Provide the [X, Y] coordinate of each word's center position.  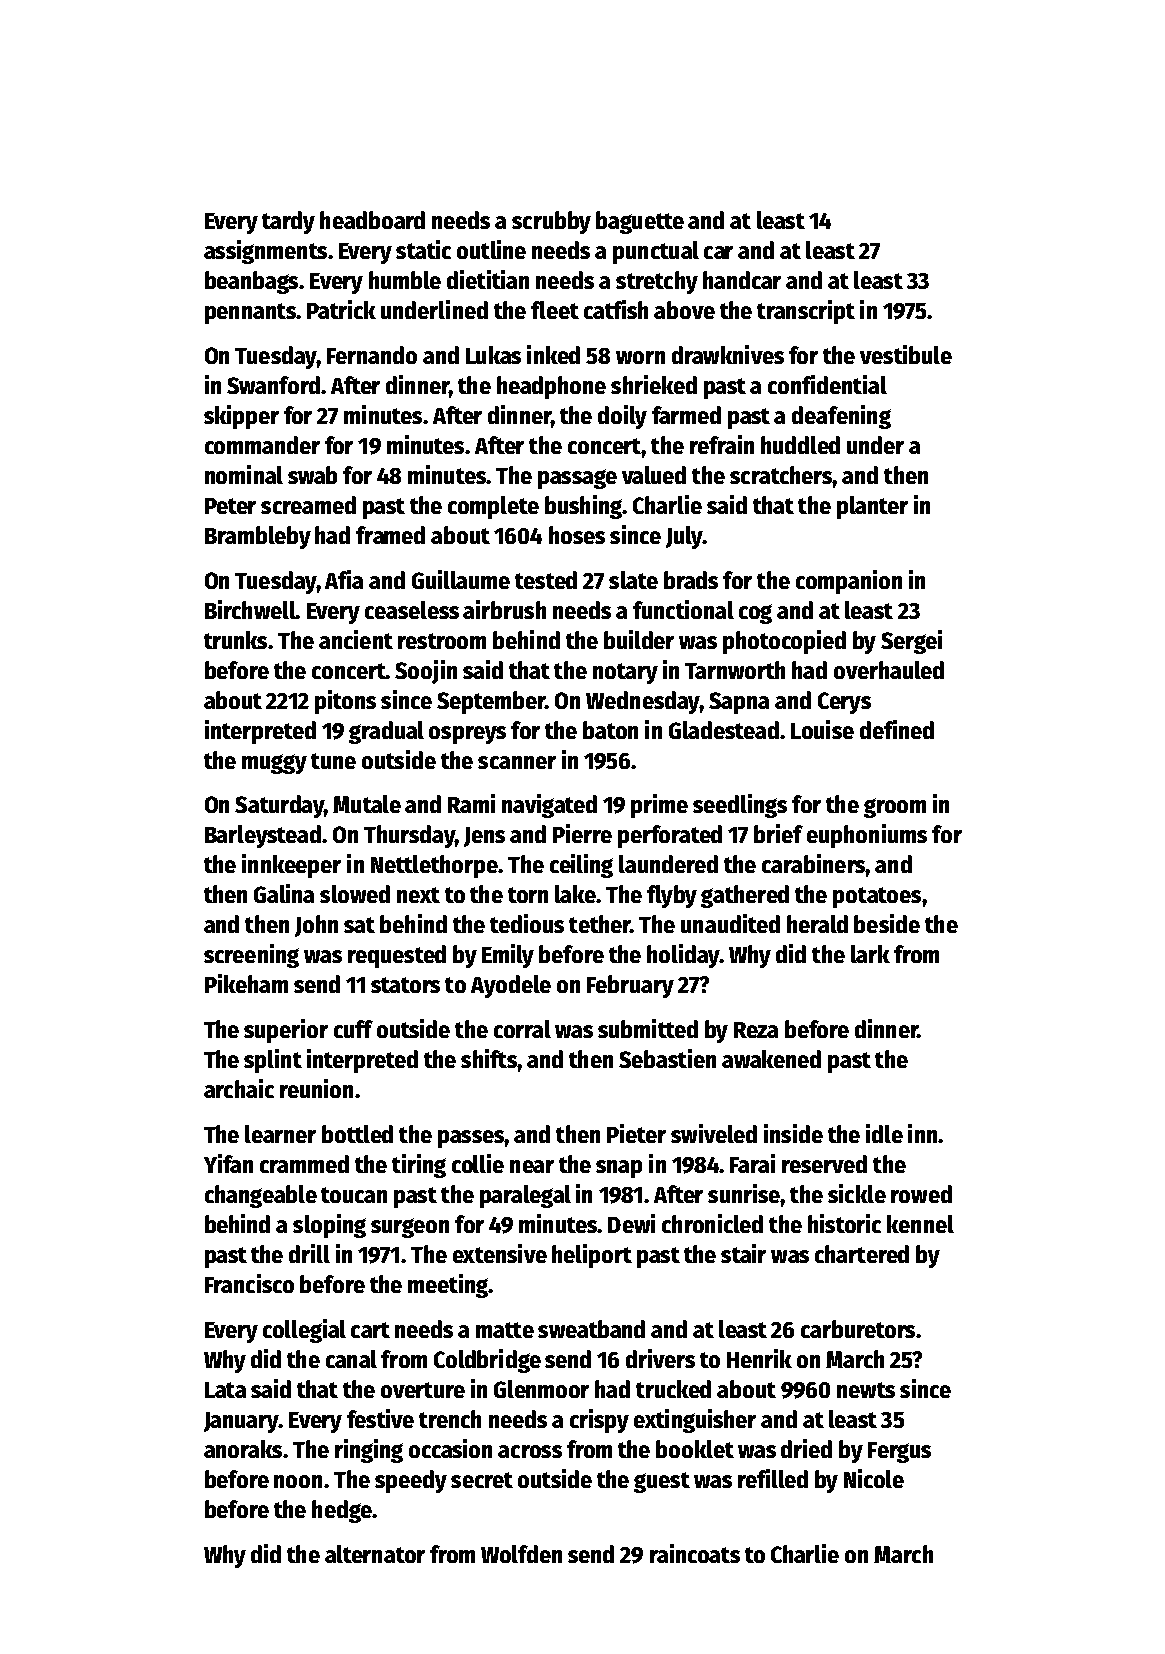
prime [659, 806]
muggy [274, 764]
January [241, 1422]
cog [755, 614]
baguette [640, 222]
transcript [806, 312]
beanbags [251, 282]
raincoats [695, 1553]
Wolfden [521, 1554]
